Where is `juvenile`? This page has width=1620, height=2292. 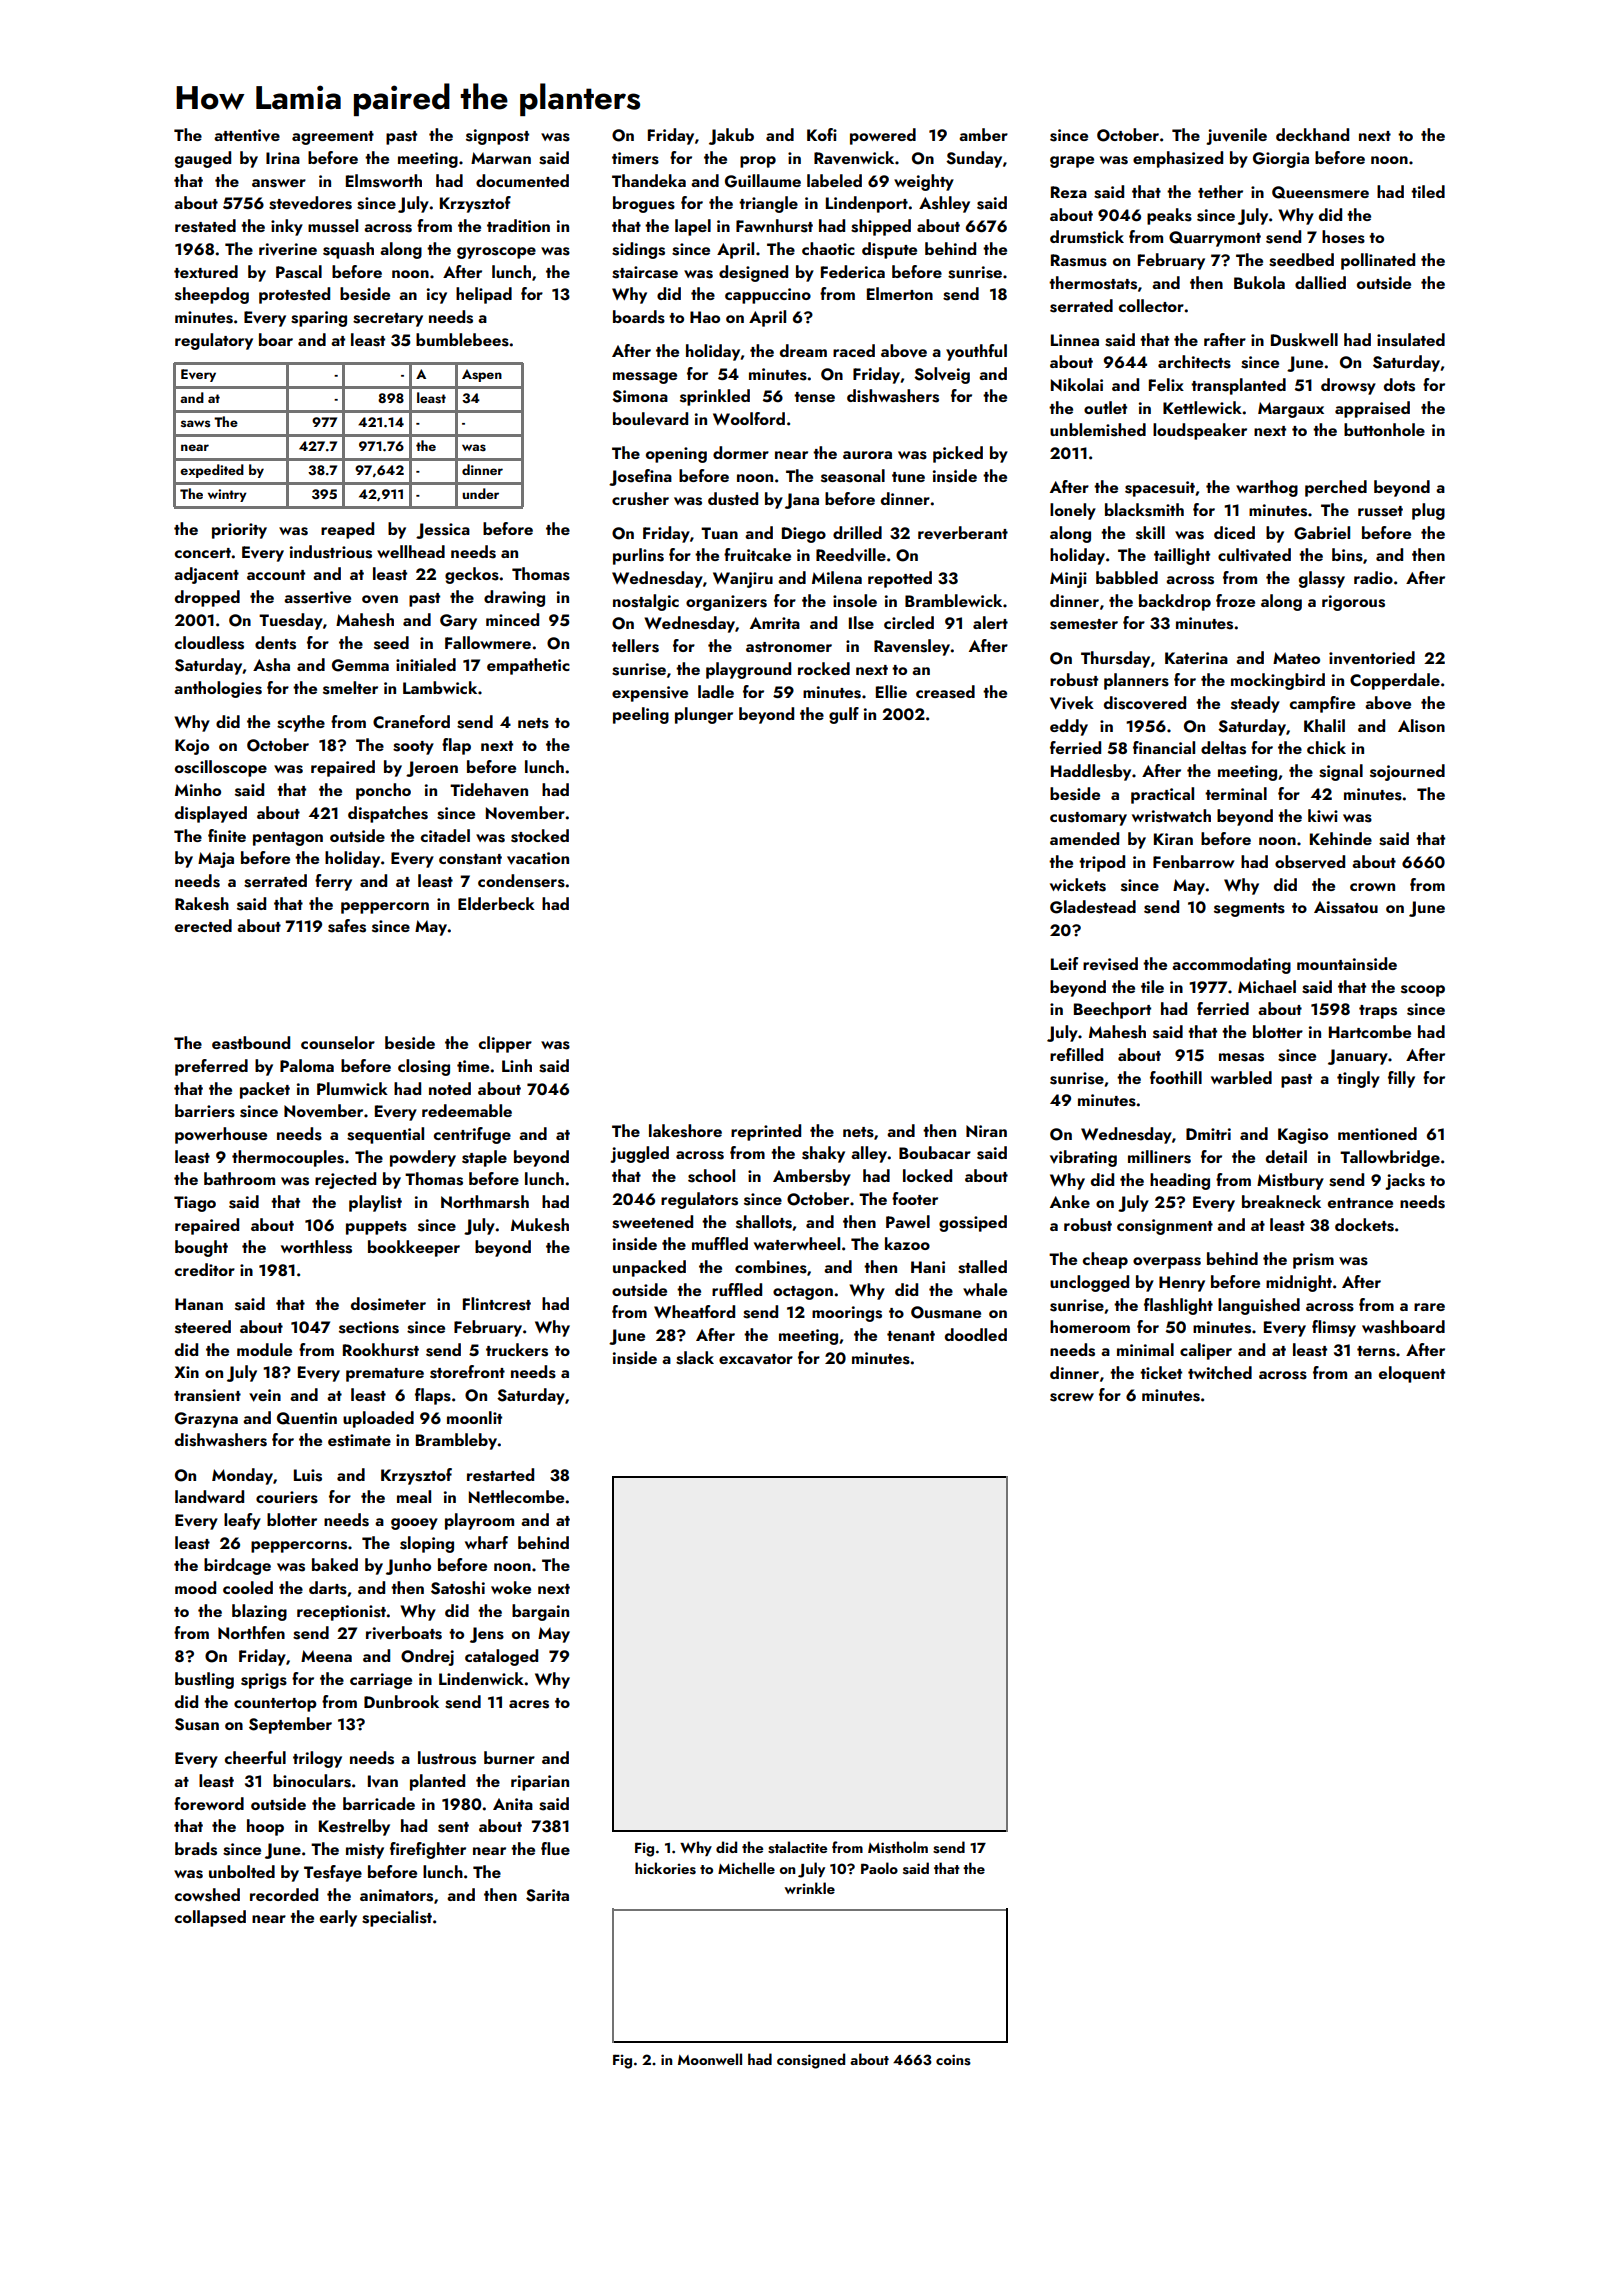 juvenile is located at coordinates (1236, 136).
